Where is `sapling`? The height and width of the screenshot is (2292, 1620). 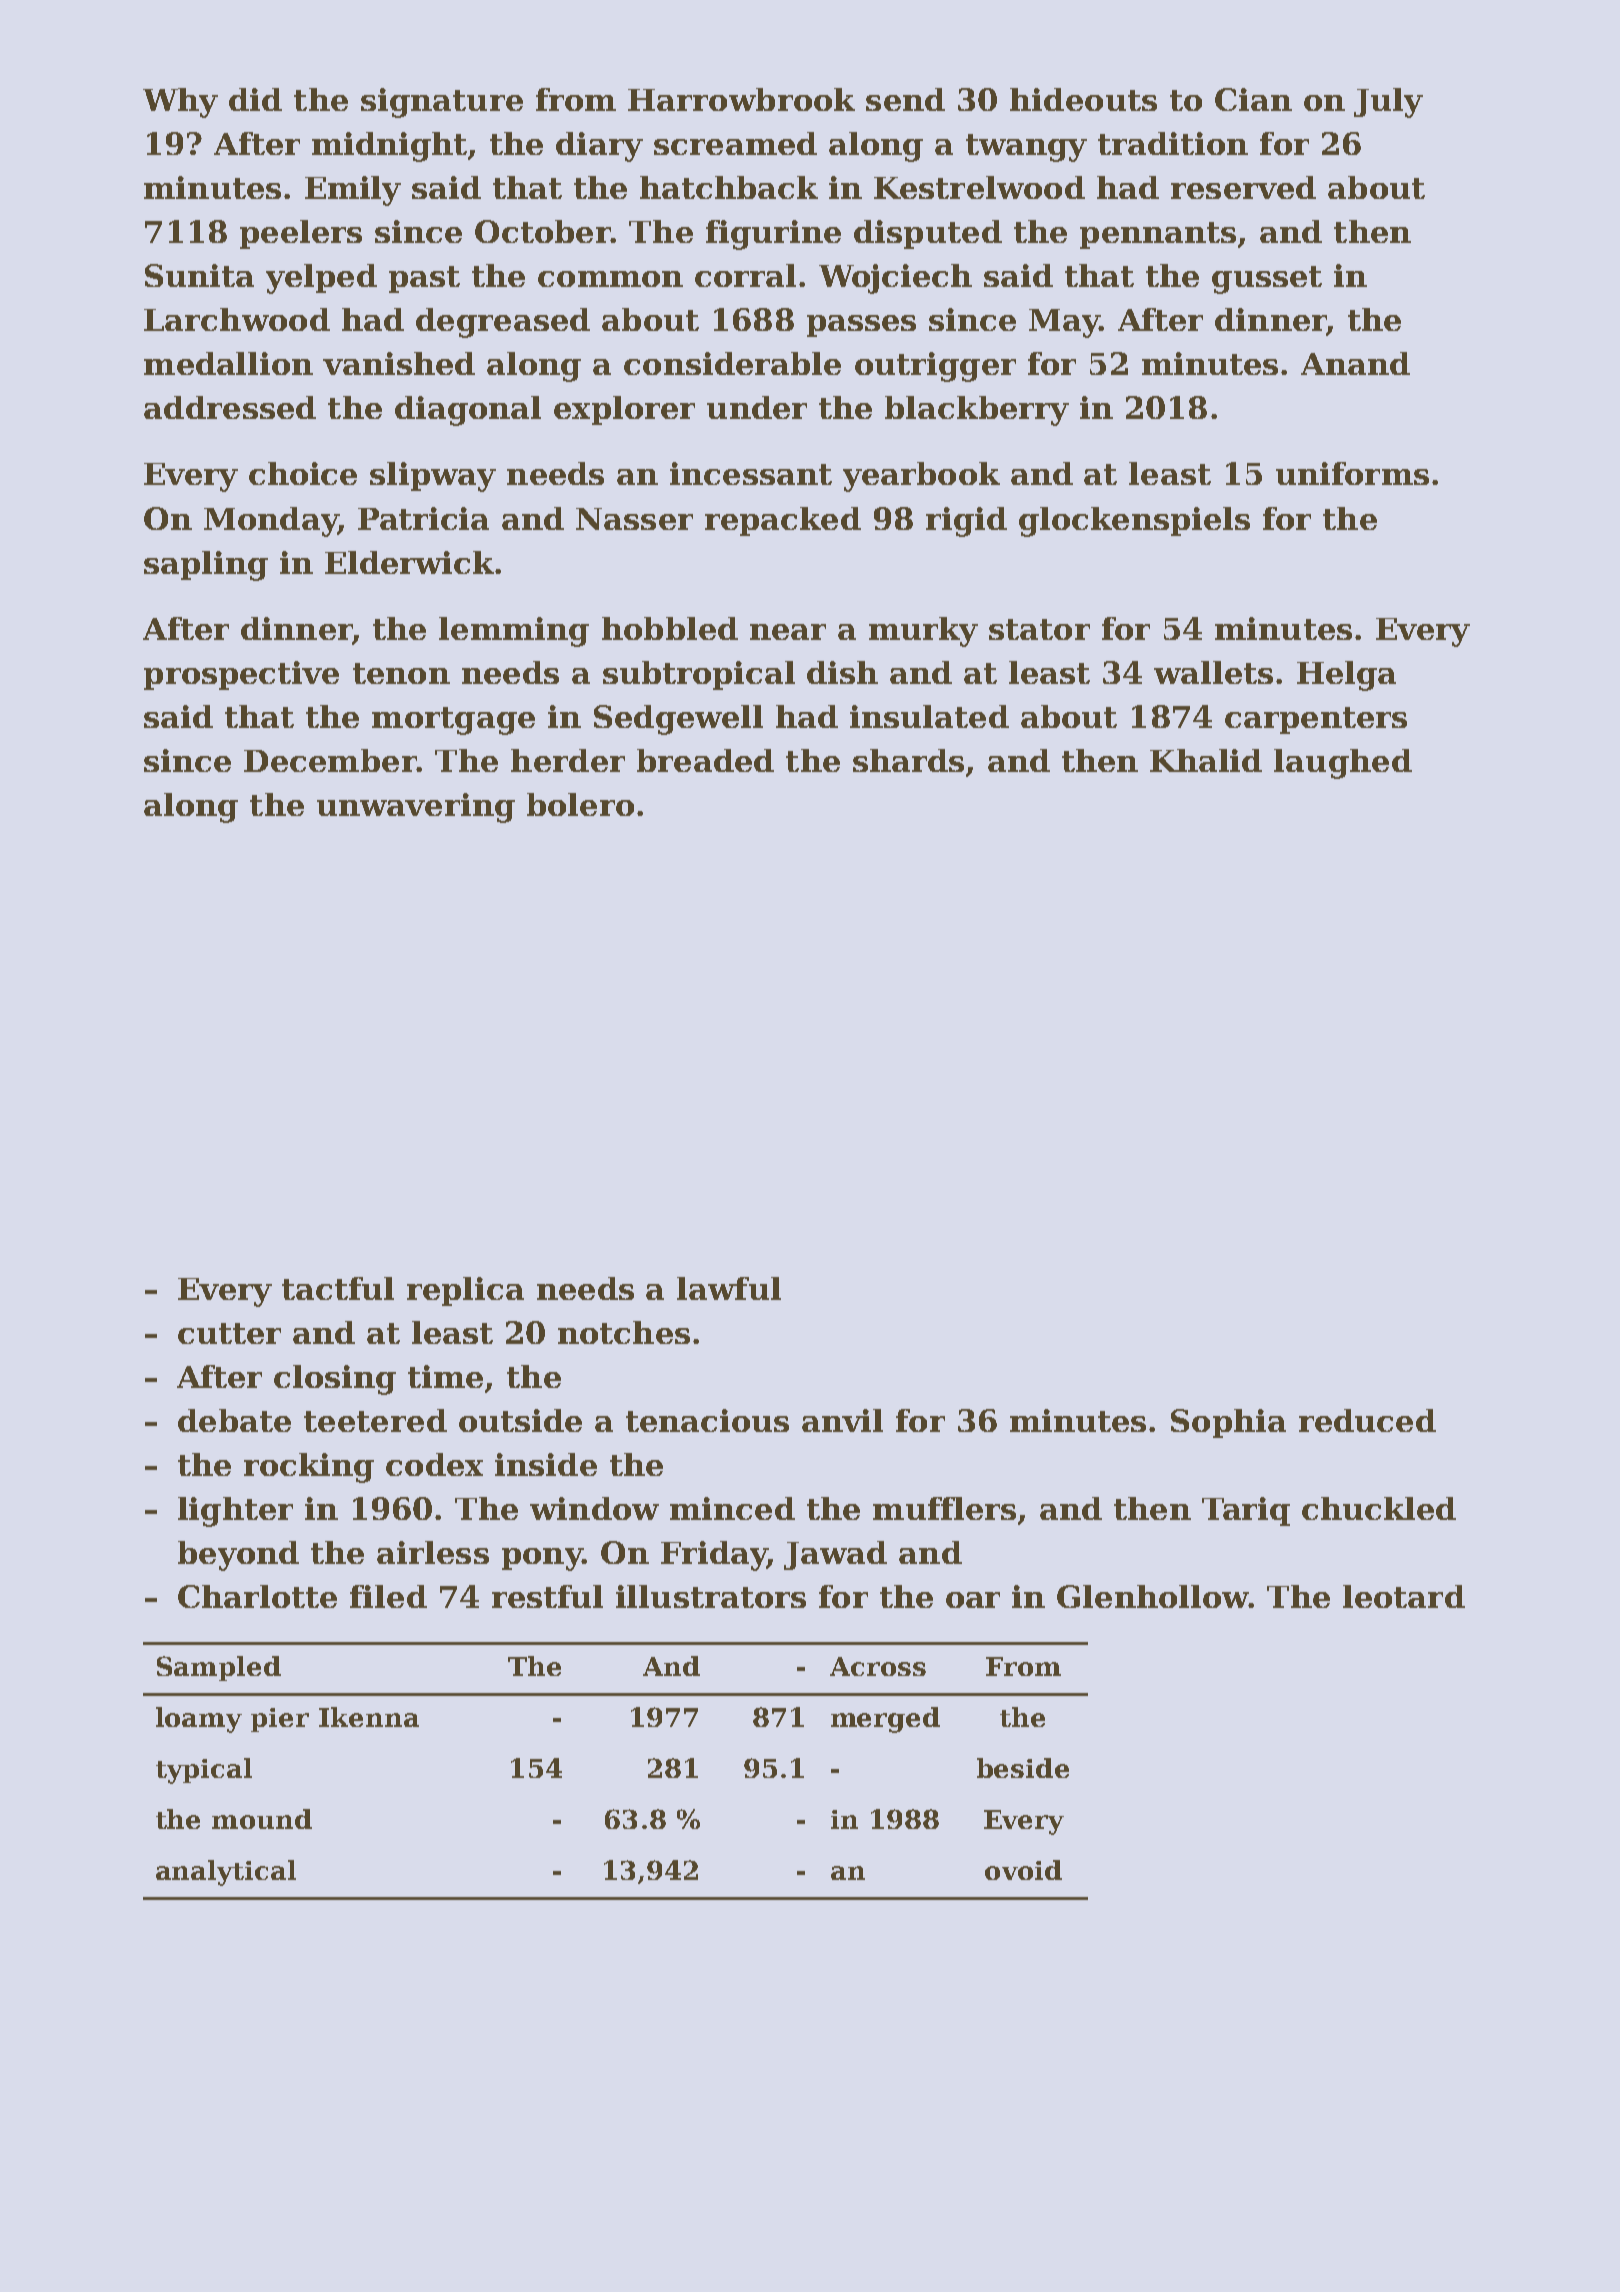 sapling is located at coordinates (206, 566).
